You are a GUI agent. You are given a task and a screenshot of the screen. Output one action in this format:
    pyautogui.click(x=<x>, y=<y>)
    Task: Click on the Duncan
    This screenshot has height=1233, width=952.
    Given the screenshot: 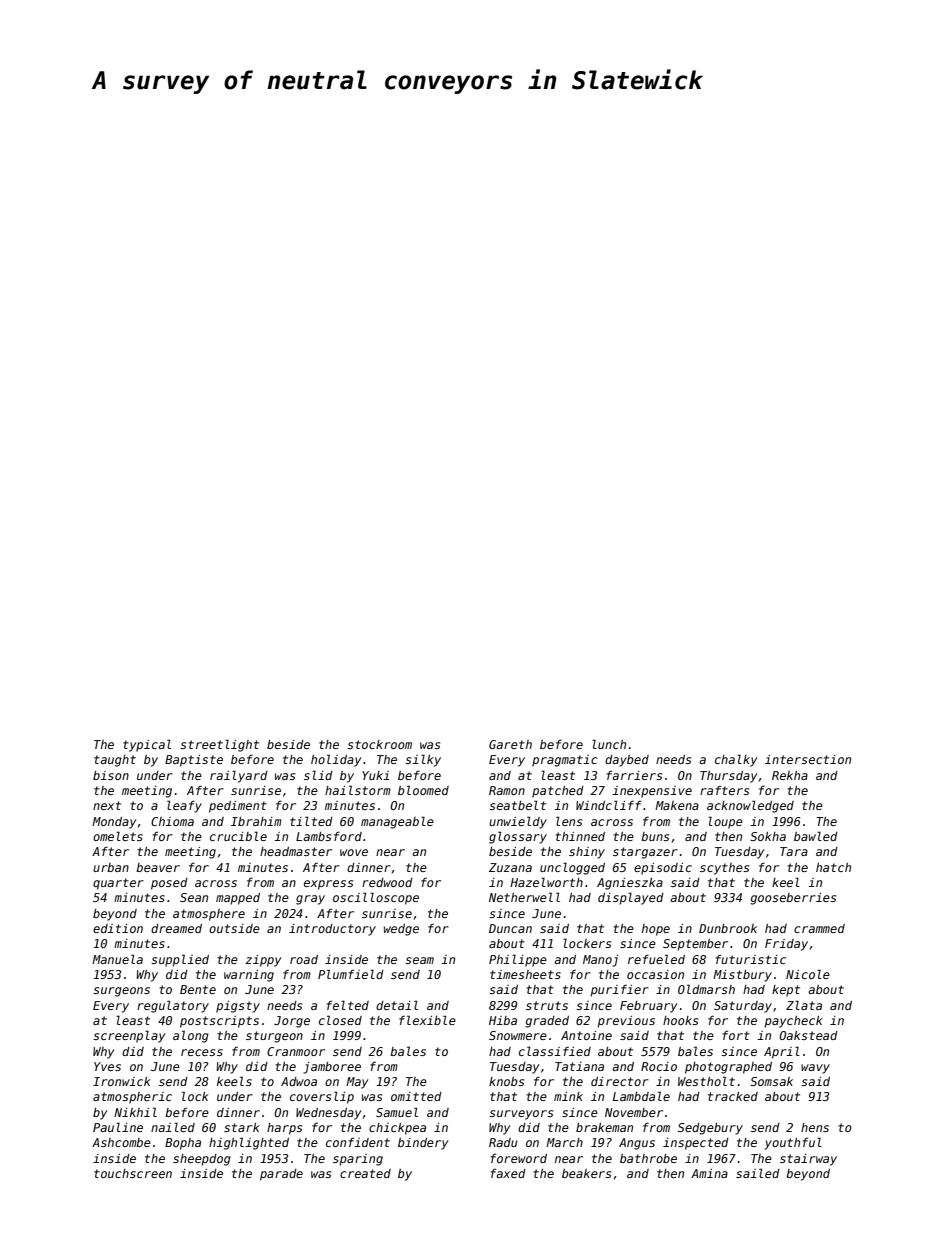 What is the action you would take?
    pyautogui.click(x=510, y=928)
